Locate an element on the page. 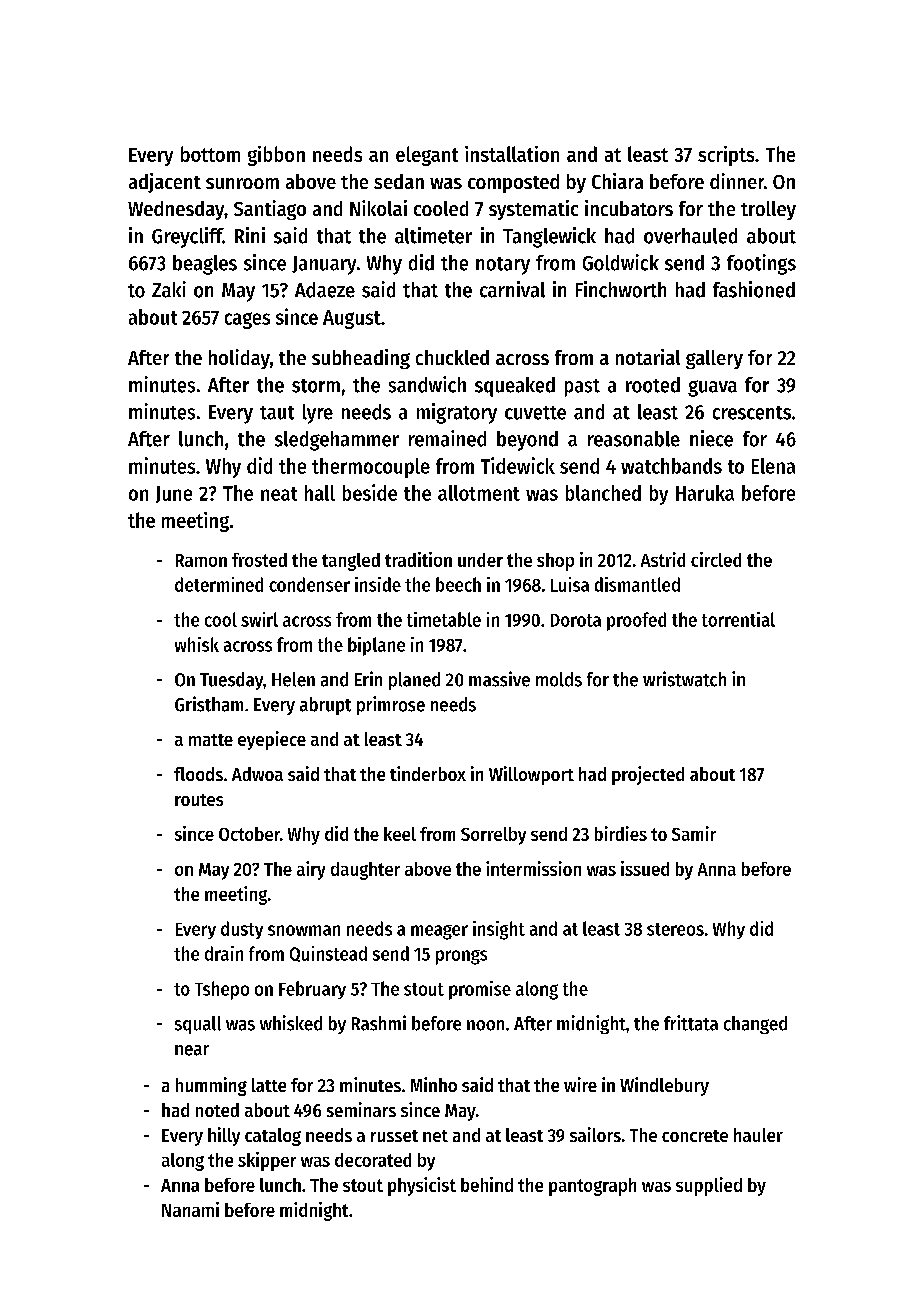 The image size is (924, 1311). hauler is located at coordinates (758, 1135).
